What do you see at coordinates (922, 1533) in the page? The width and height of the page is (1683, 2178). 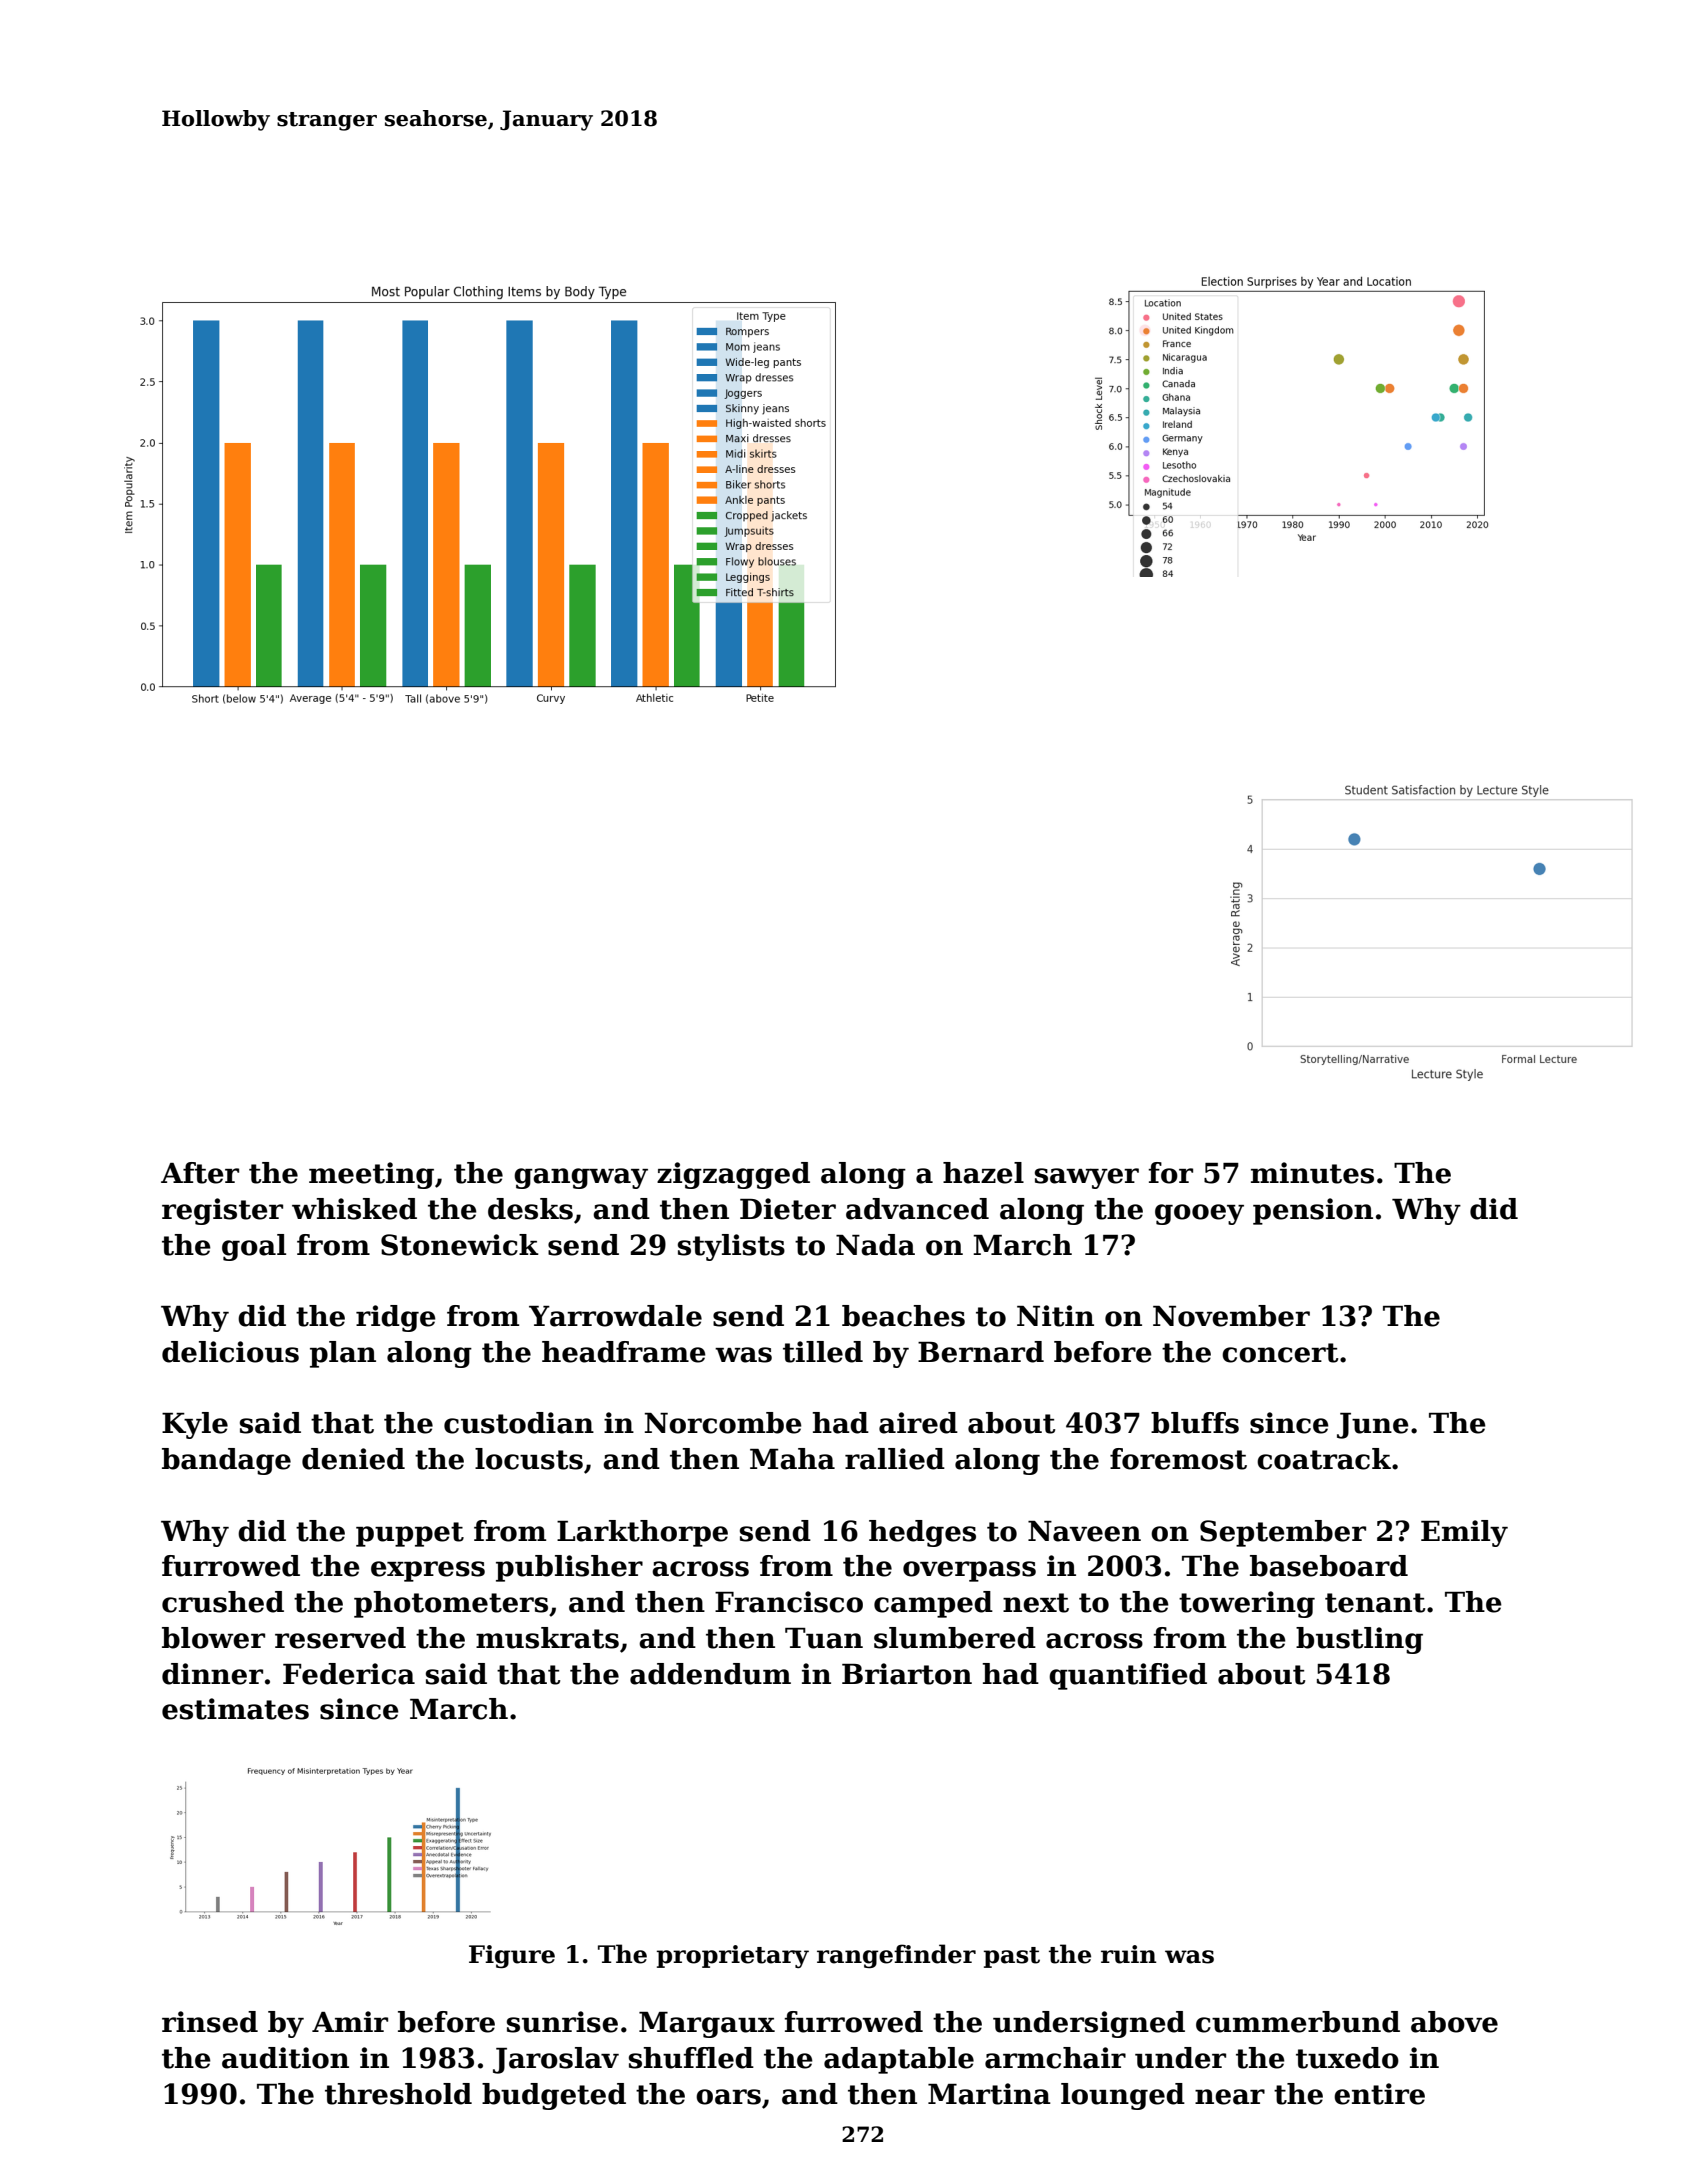 I see `hedges` at bounding box center [922, 1533].
